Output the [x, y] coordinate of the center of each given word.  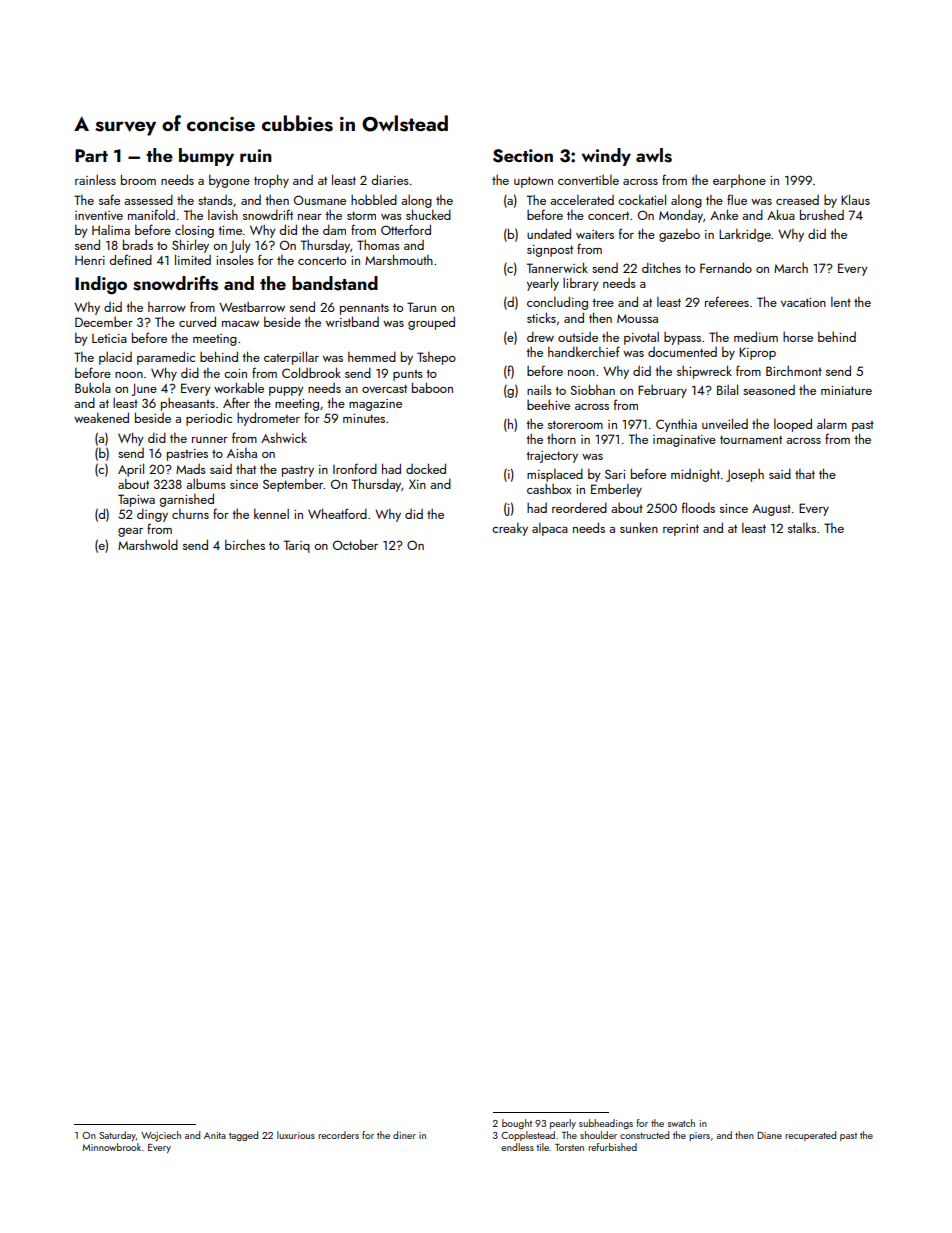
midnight [695, 475]
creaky [510, 529]
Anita [215, 1135]
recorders [338, 1135]
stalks [802, 527]
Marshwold [148, 544]
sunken [639, 527]
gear [130, 532]
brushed [822, 214]
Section [523, 156]
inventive [99, 215]
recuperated [810, 1136]
